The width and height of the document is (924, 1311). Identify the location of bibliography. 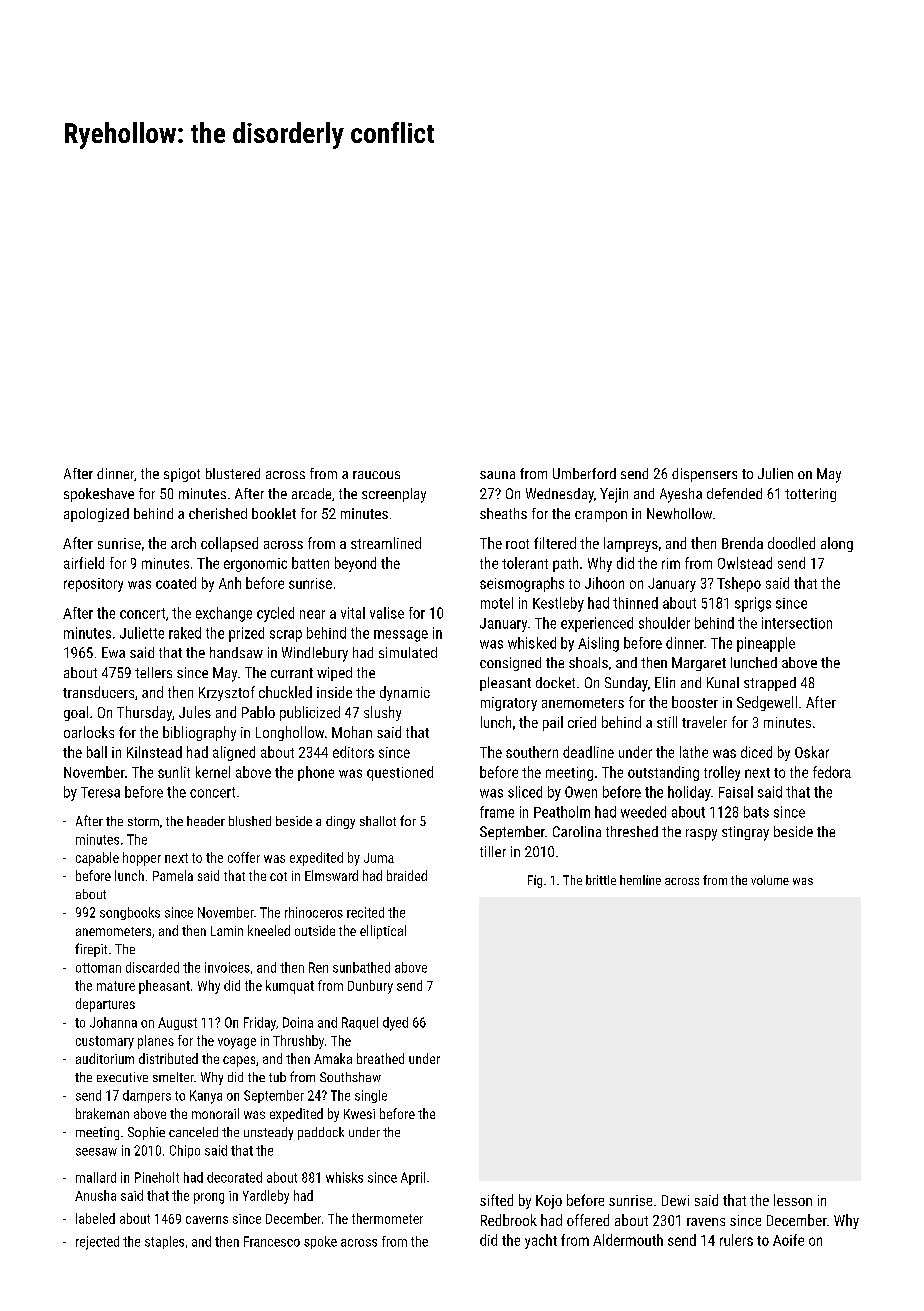
(199, 733).
